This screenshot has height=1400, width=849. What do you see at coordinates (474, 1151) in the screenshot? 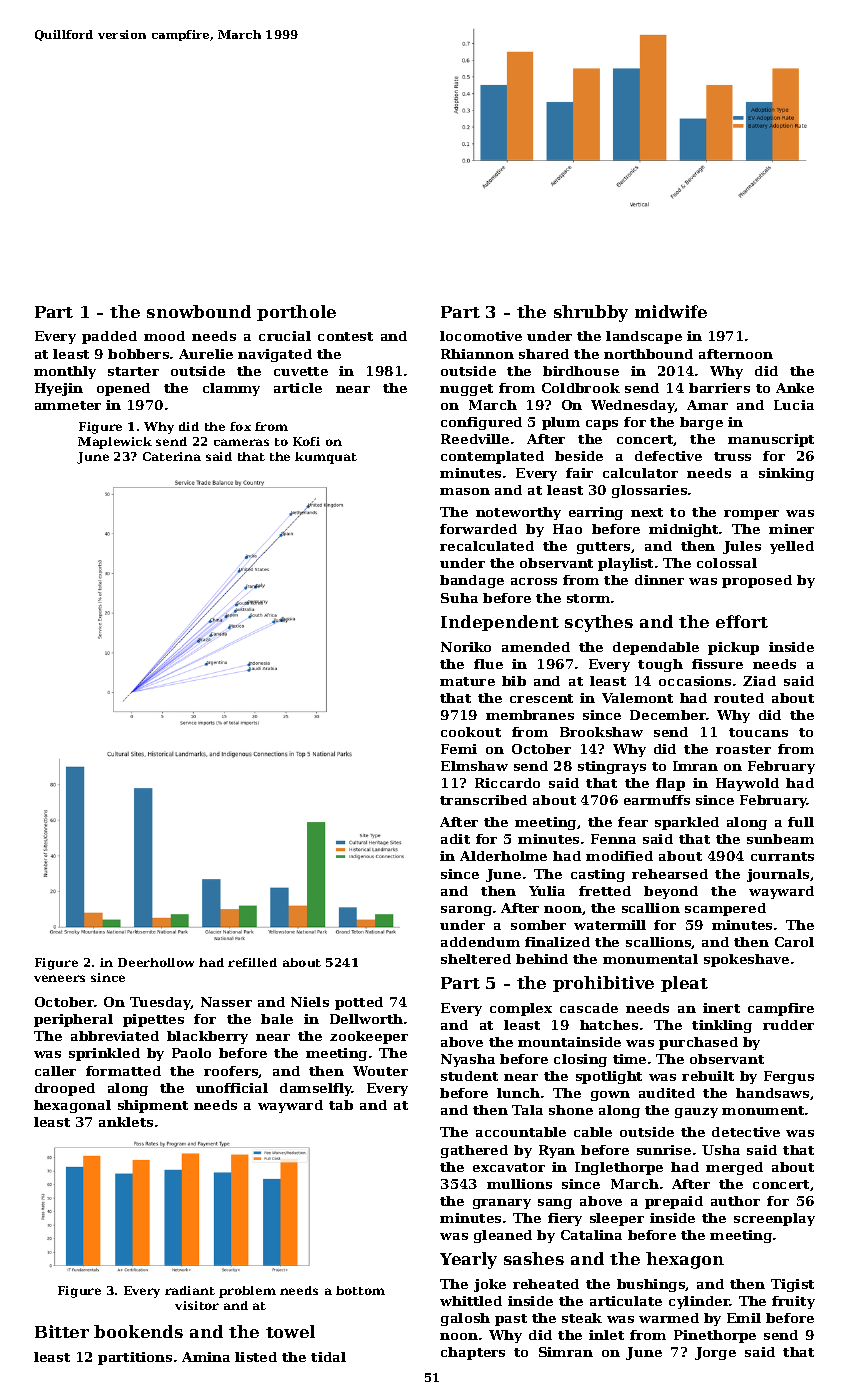
I see `gathered` at bounding box center [474, 1151].
